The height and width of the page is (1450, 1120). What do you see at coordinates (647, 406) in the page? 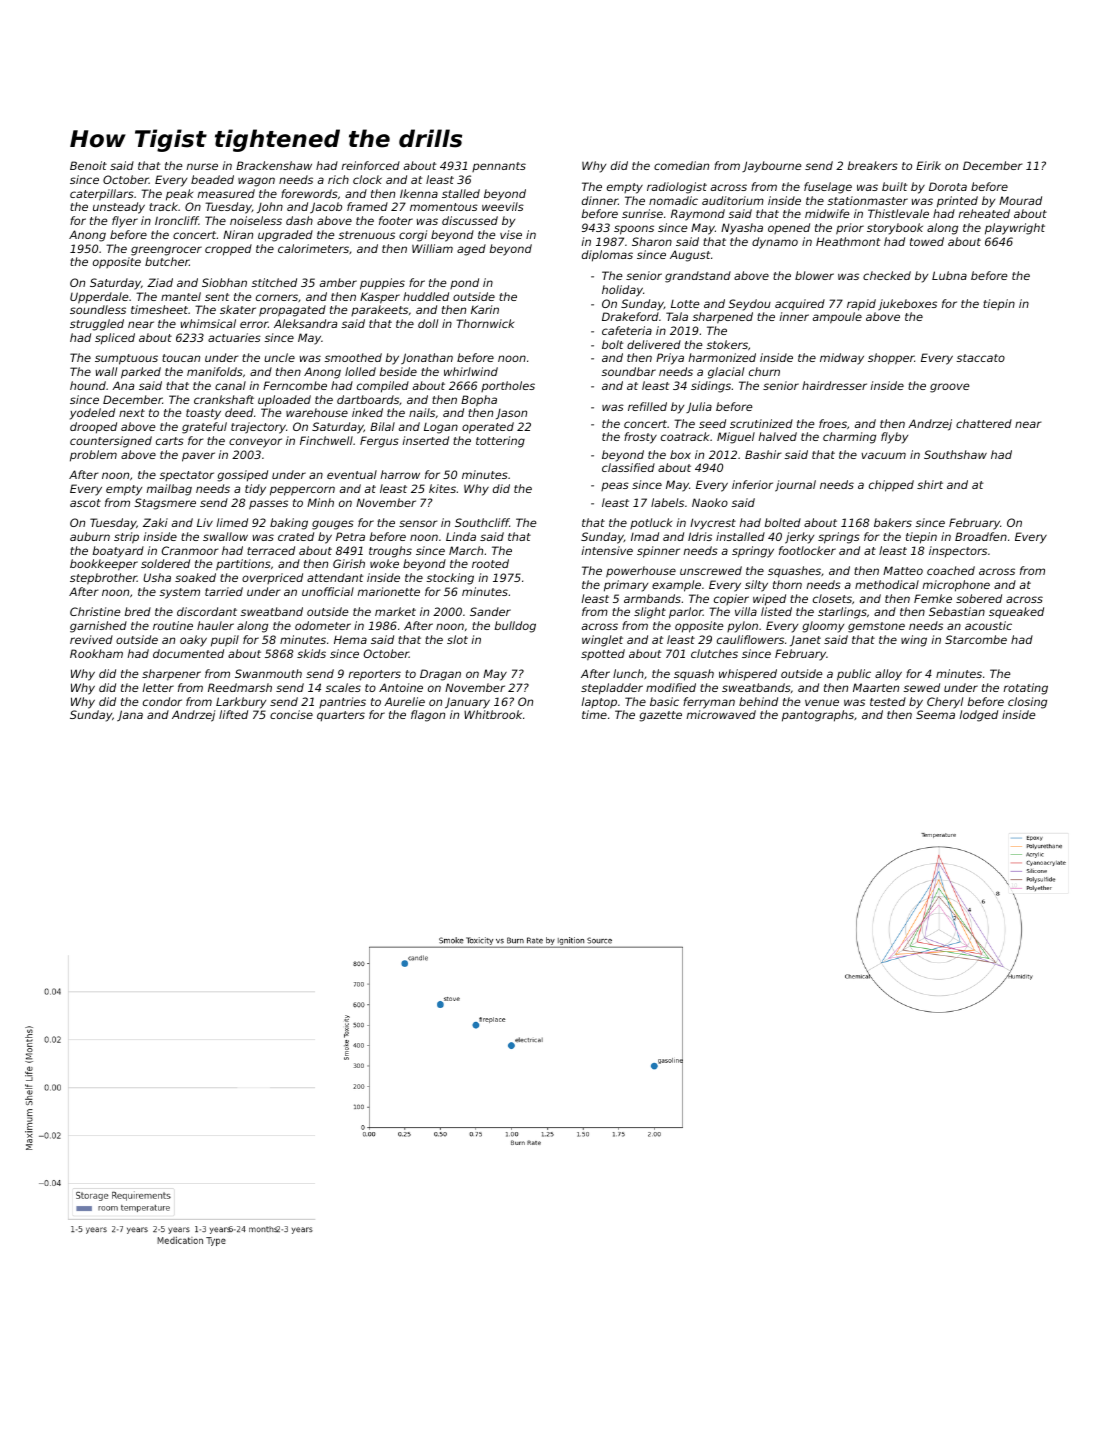
I see `refilled` at bounding box center [647, 406].
